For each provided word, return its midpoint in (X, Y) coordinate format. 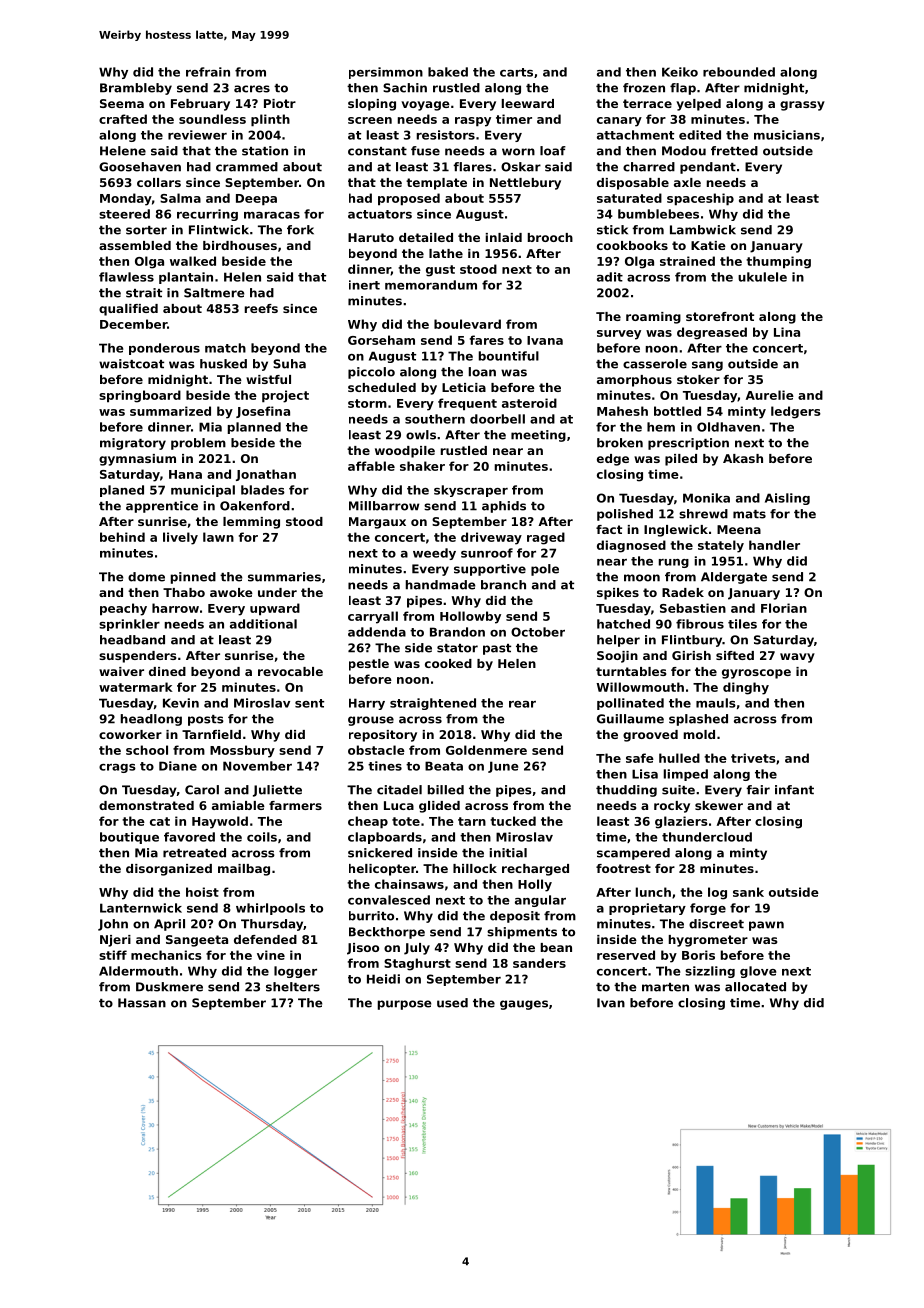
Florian (784, 608)
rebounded (739, 72)
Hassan (142, 1003)
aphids (504, 507)
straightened (433, 704)
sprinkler (129, 625)
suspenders (137, 657)
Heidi (383, 979)
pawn (766, 926)
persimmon (386, 73)
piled (681, 460)
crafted (123, 119)
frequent (467, 404)
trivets (753, 758)
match (225, 348)
